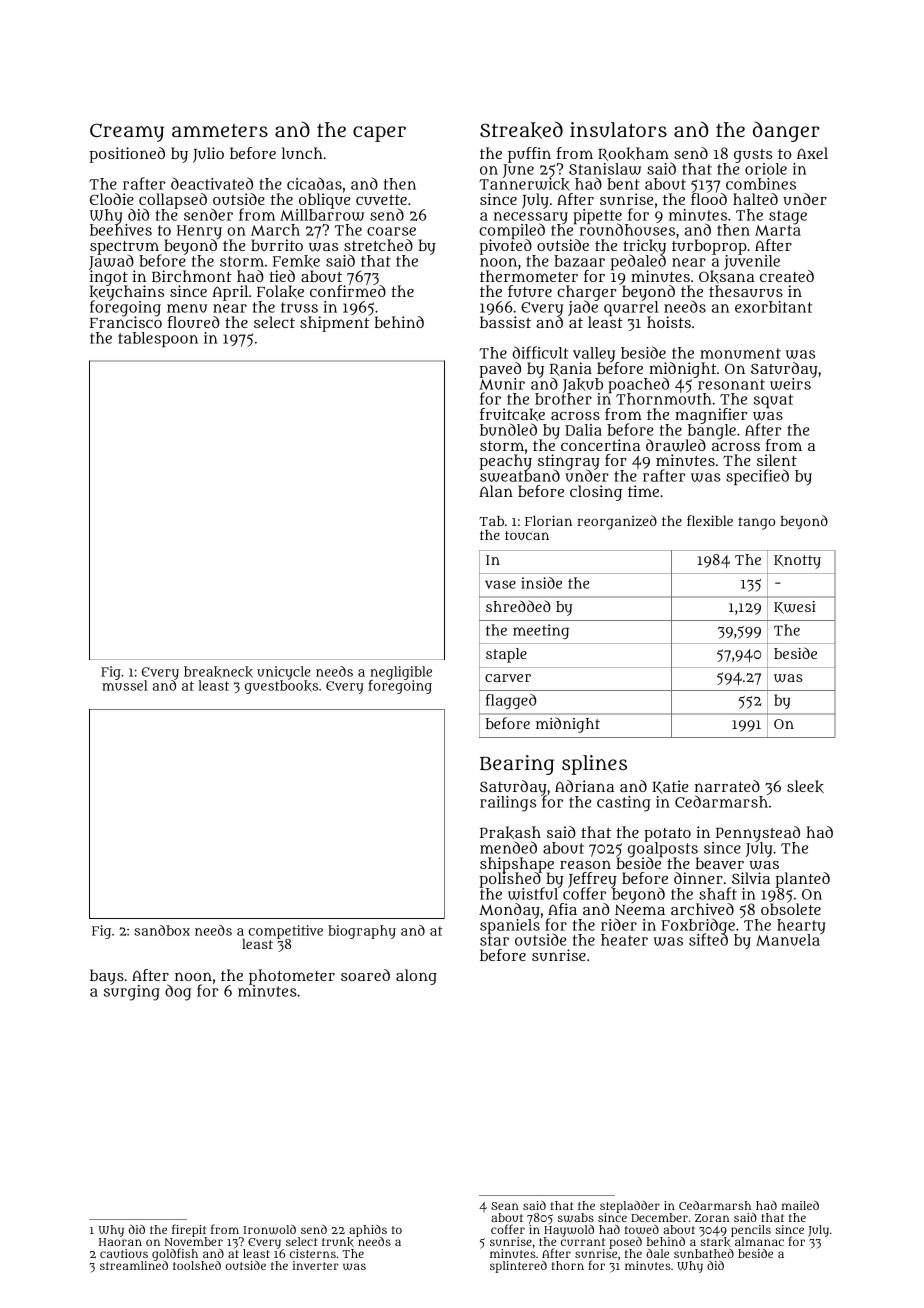  I want to click on negligible, so click(401, 673).
